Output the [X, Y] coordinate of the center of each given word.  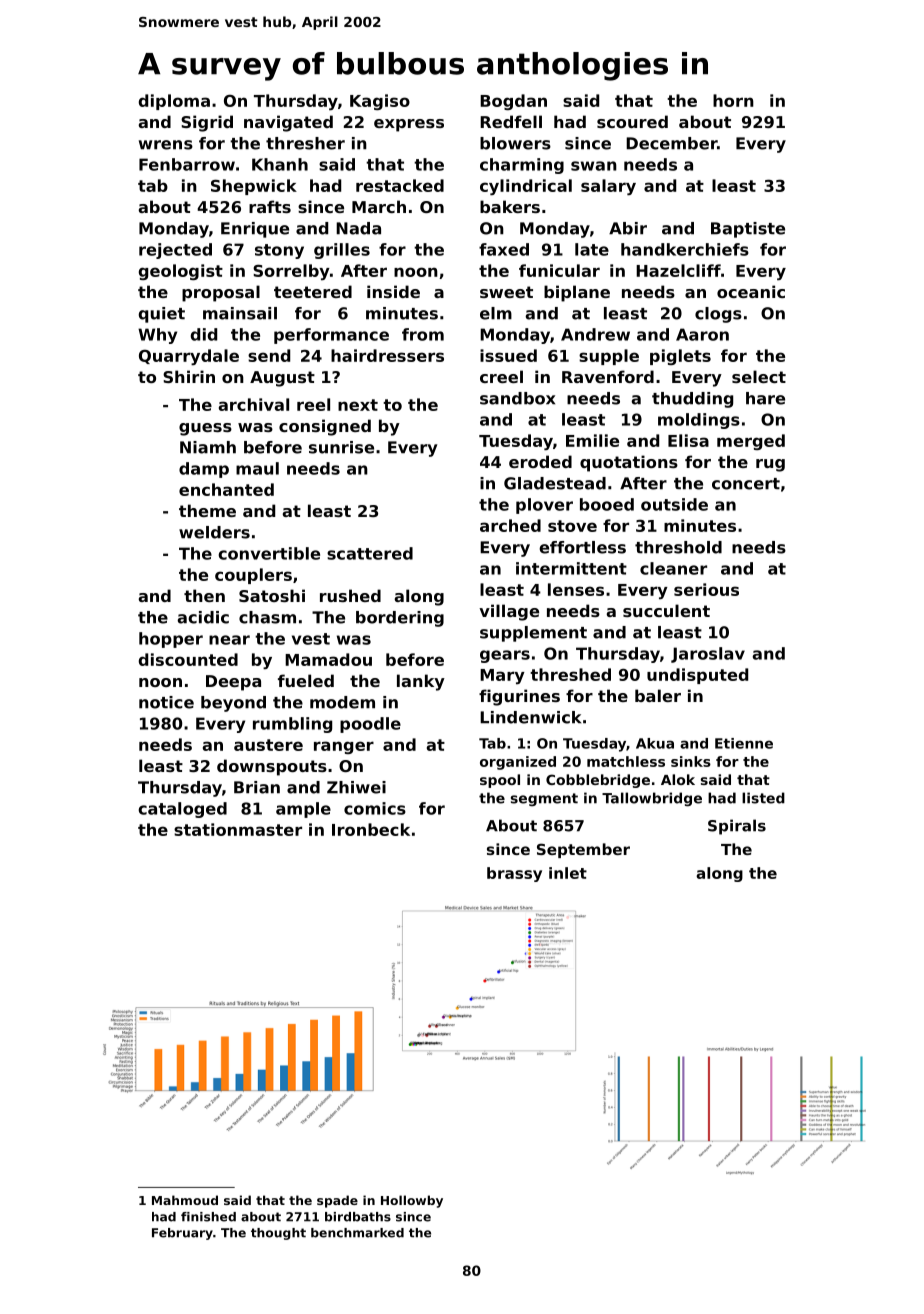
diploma [174, 102]
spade [337, 1201]
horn [733, 100]
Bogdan [513, 102]
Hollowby [412, 1201]
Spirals [737, 827]
